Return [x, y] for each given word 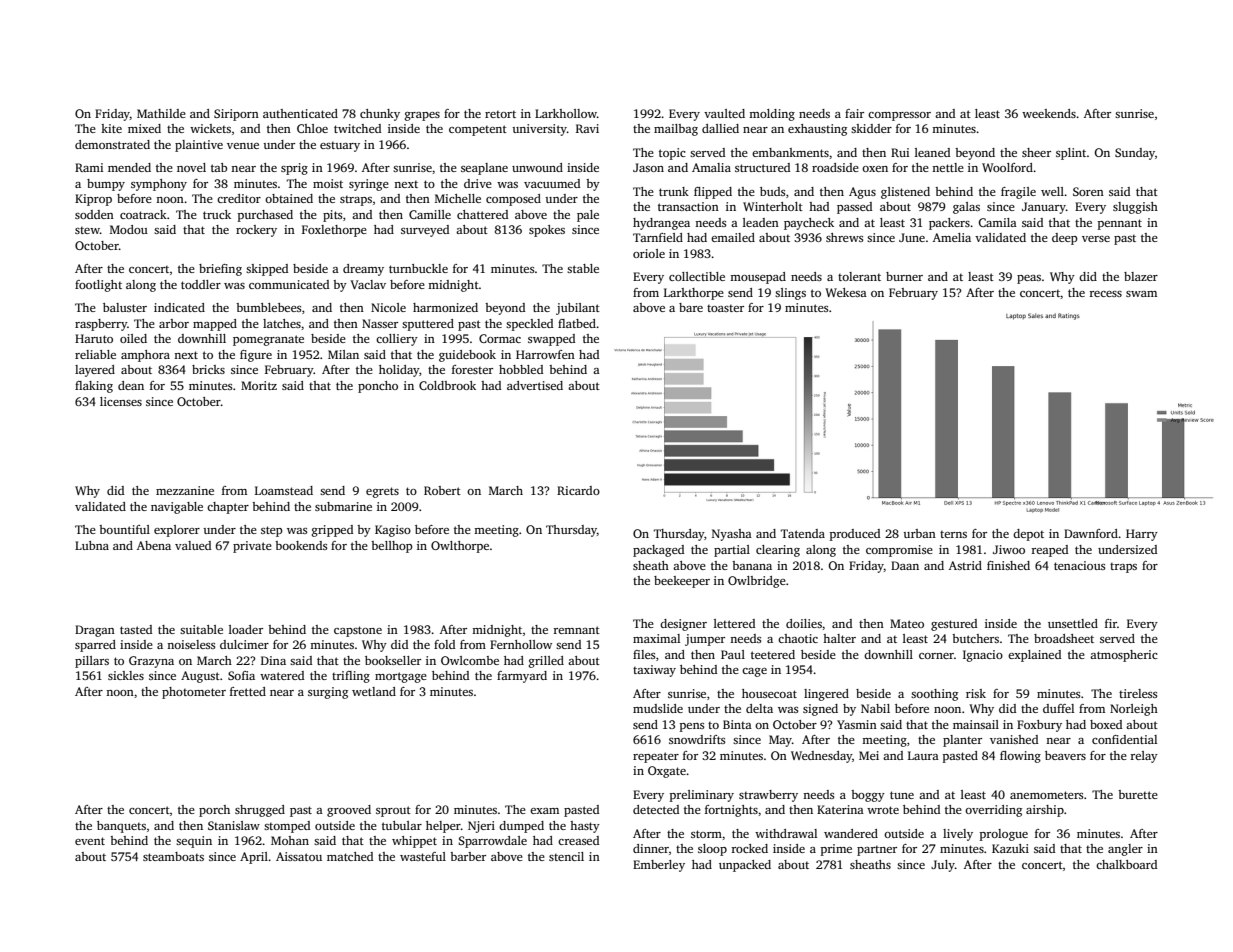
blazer [1141, 276]
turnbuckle [418, 268]
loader [246, 629]
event [90, 841]
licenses [121, 401]
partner [877, 851]
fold [444, 644]
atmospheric [1124, 656]
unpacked [745, 866]
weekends [1049, 113]
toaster [725, 308]
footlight [98, 286]
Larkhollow [566, 113]
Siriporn [236, 115]
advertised [535, 385]
